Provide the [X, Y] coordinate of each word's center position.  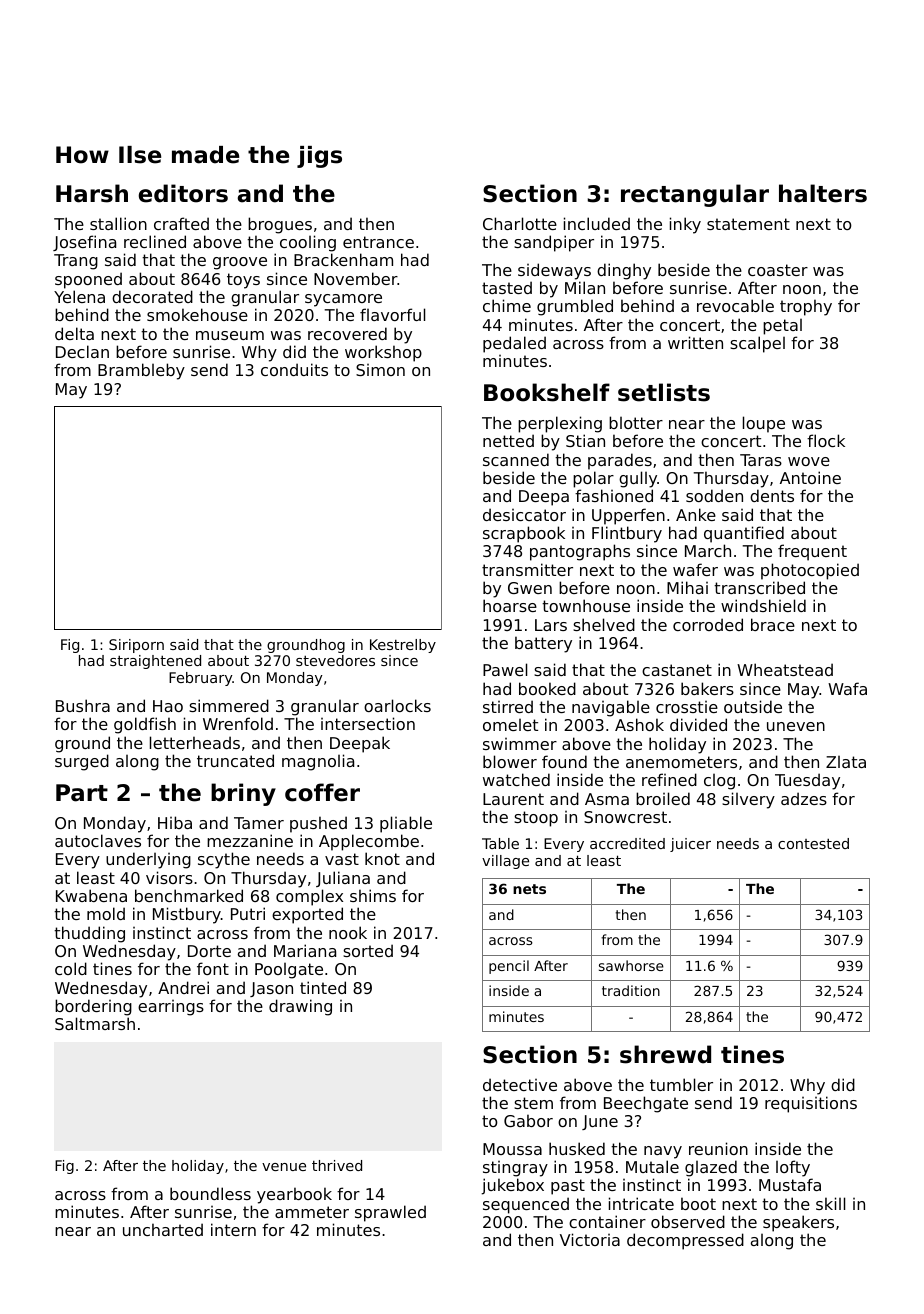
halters [823, 193]
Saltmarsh [95, 1023]
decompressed [685, 1241]
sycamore [343, 300]
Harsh [92, 193]
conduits [294, 369]
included [597, 223]
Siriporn [136, 646]
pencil [509, 967]
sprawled [390, 1213]
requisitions [811, 1104]
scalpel [757, 344]
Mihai [687, 587]
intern [233, 1229]
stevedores [335, 660]
